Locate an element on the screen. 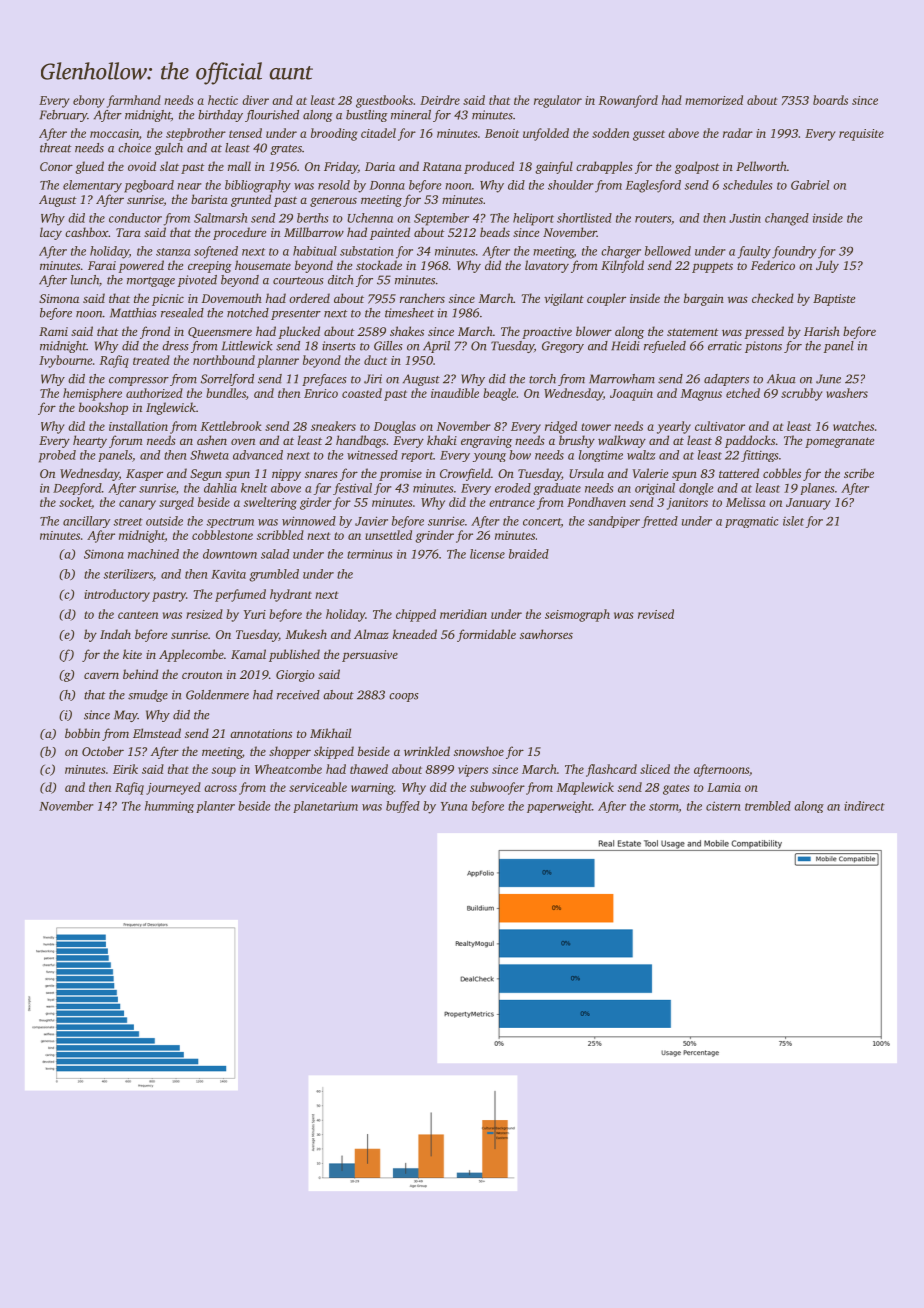 Image resolution: width=924 pixels, height=1308 pixels. engraving is located at coordinates (486, 442).
